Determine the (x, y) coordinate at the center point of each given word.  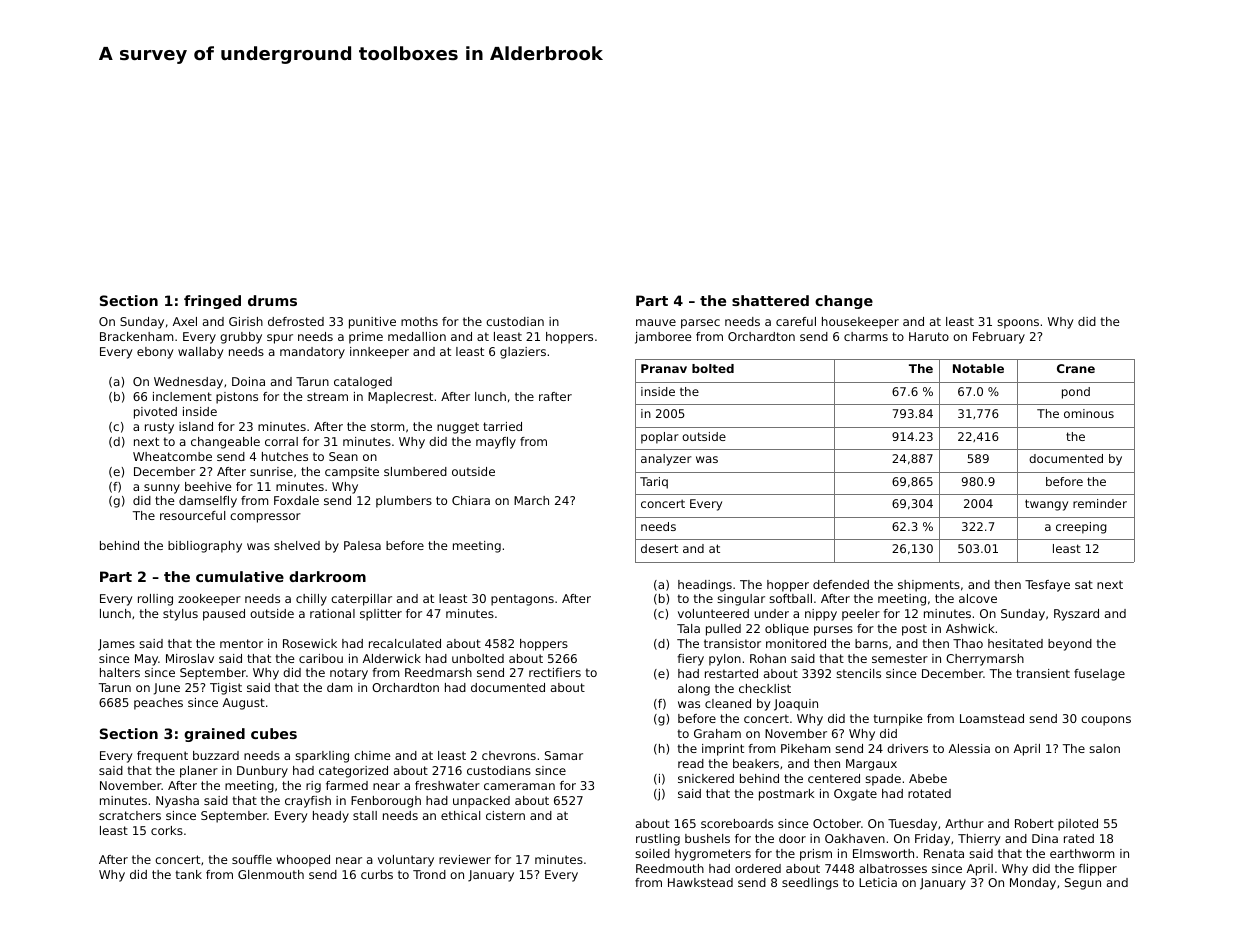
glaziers (523, 353)
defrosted (296, 321)
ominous (1089, 413)
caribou (321, 658)
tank (188, 874)
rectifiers (555, 672)
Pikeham (805, 748)
